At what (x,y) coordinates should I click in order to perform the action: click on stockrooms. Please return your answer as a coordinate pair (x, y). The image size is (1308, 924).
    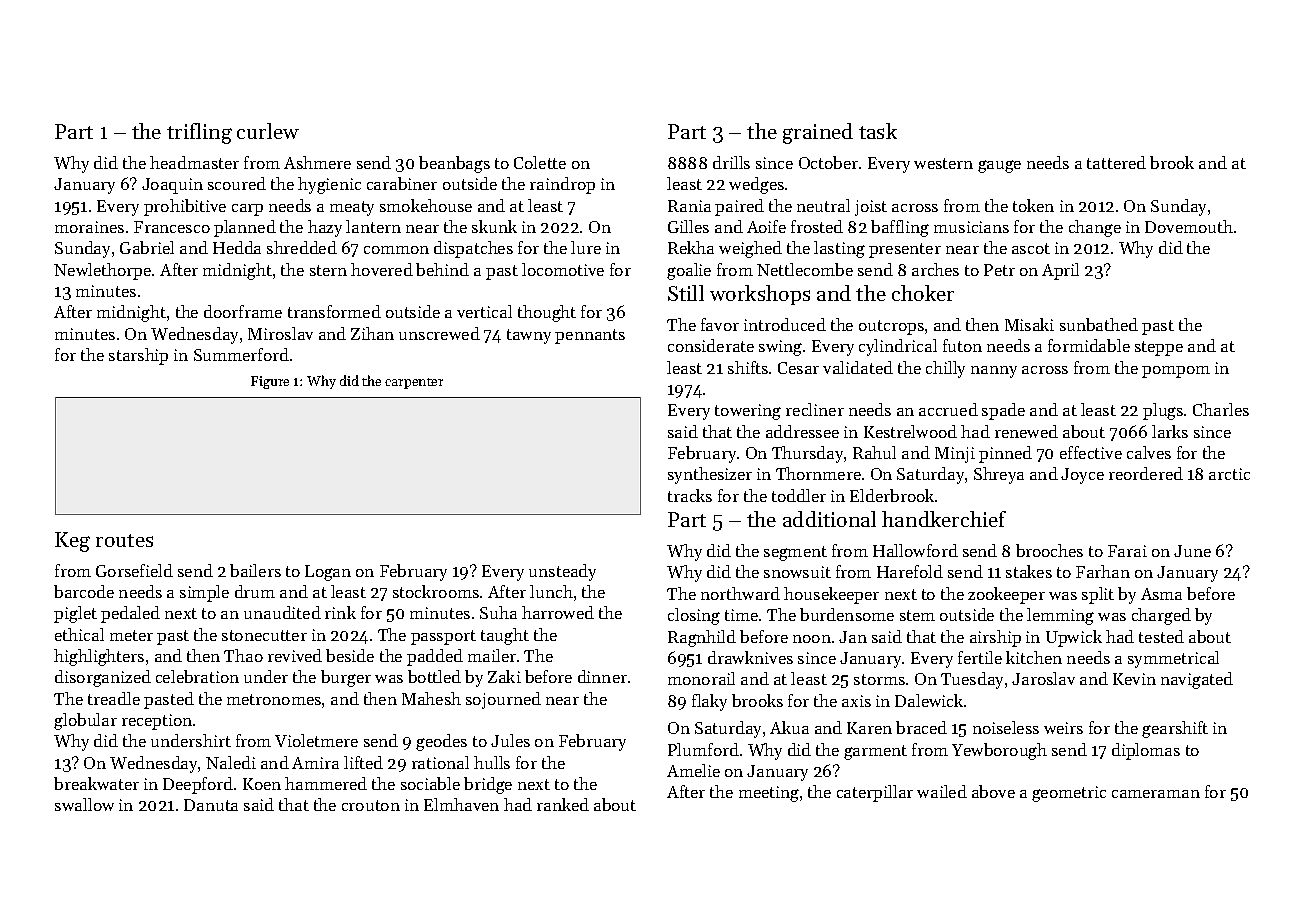
    Looking at the image, I should click on (436, 591).
